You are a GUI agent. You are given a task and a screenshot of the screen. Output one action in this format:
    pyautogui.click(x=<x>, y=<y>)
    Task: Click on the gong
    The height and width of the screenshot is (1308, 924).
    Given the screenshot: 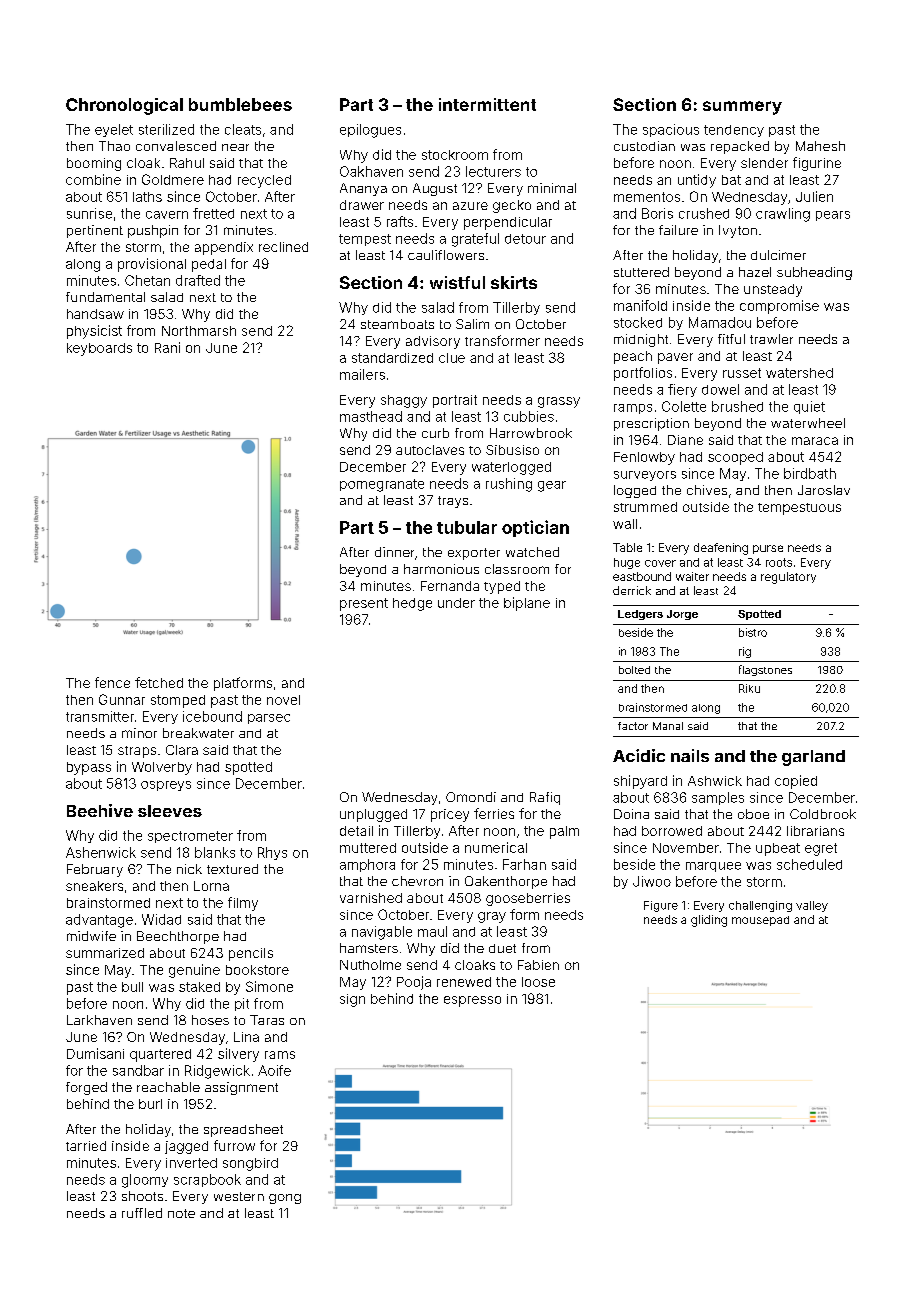 What is the action you would take?
    pyautogui.click(x=285, y=1199)
